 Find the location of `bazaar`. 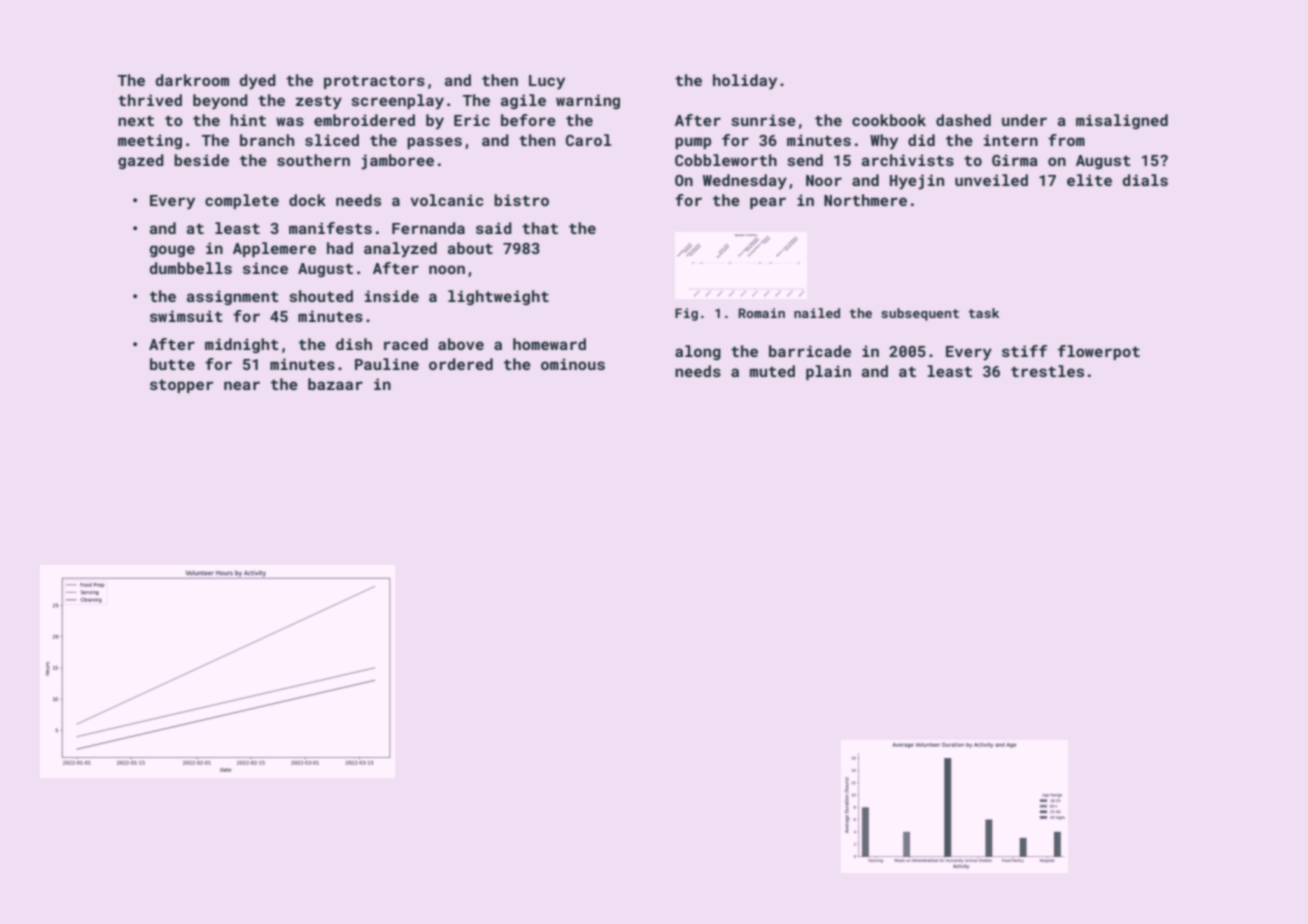

bazaar is located at coordinates (335, 384).
